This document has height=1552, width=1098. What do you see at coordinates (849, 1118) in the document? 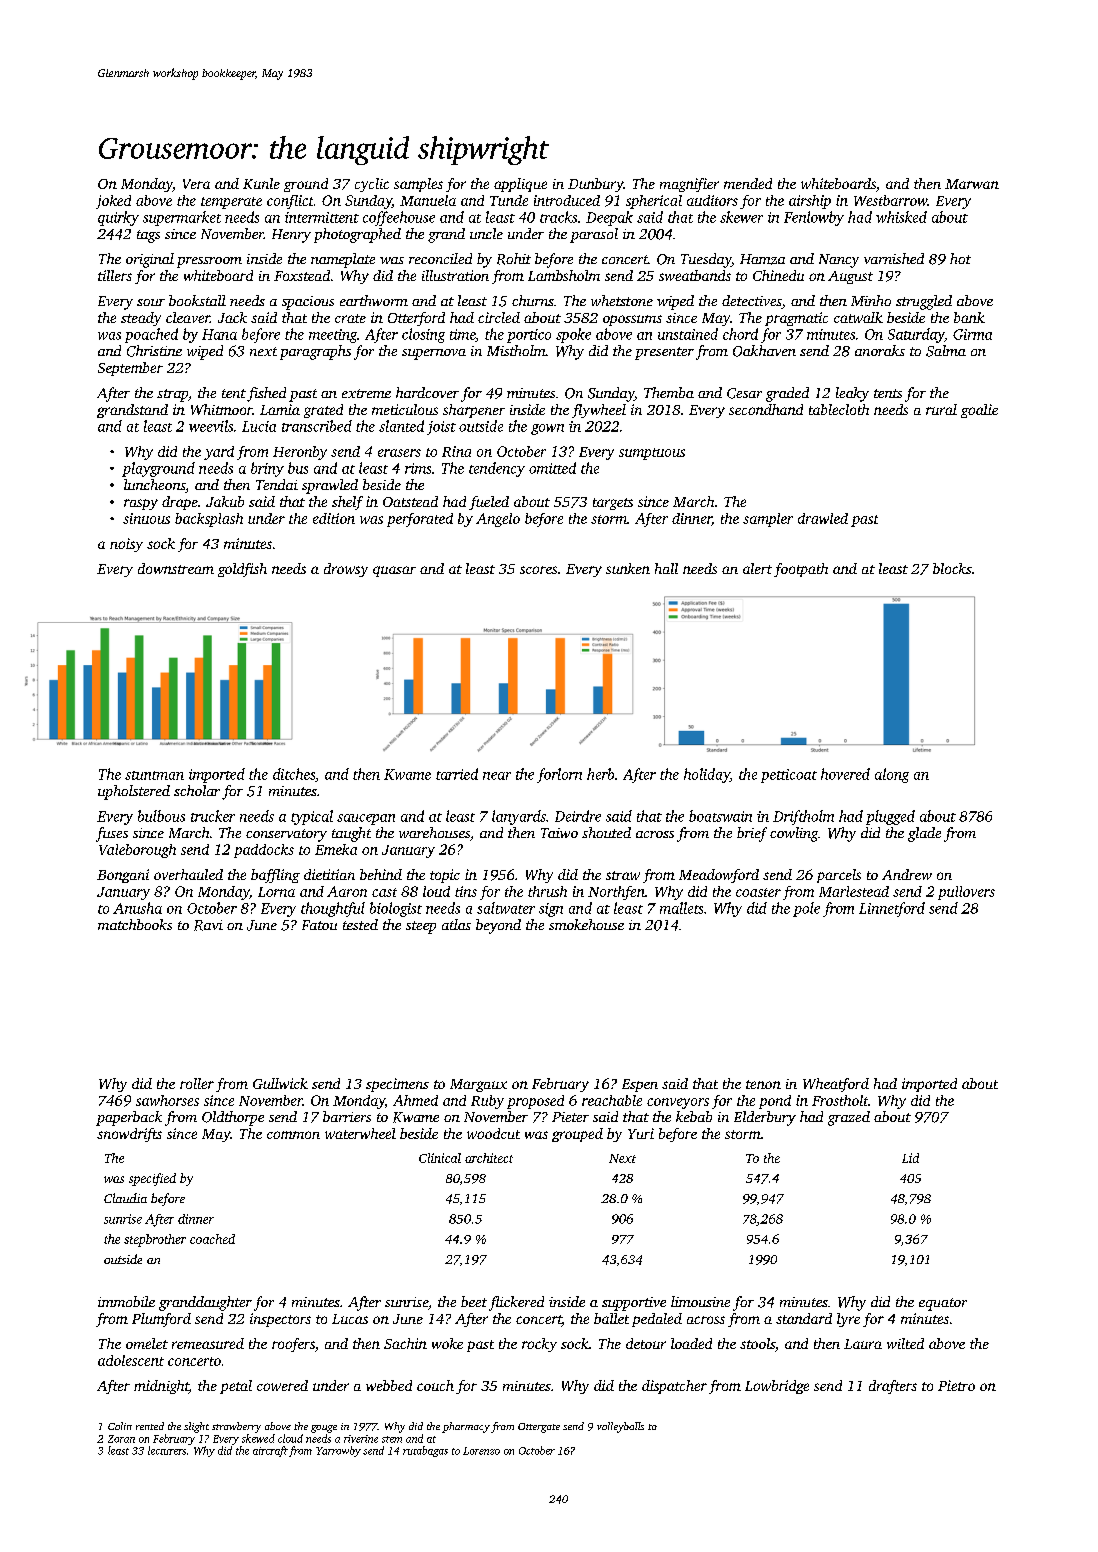
I see `grazed` at bounding box center [849, 1118].
